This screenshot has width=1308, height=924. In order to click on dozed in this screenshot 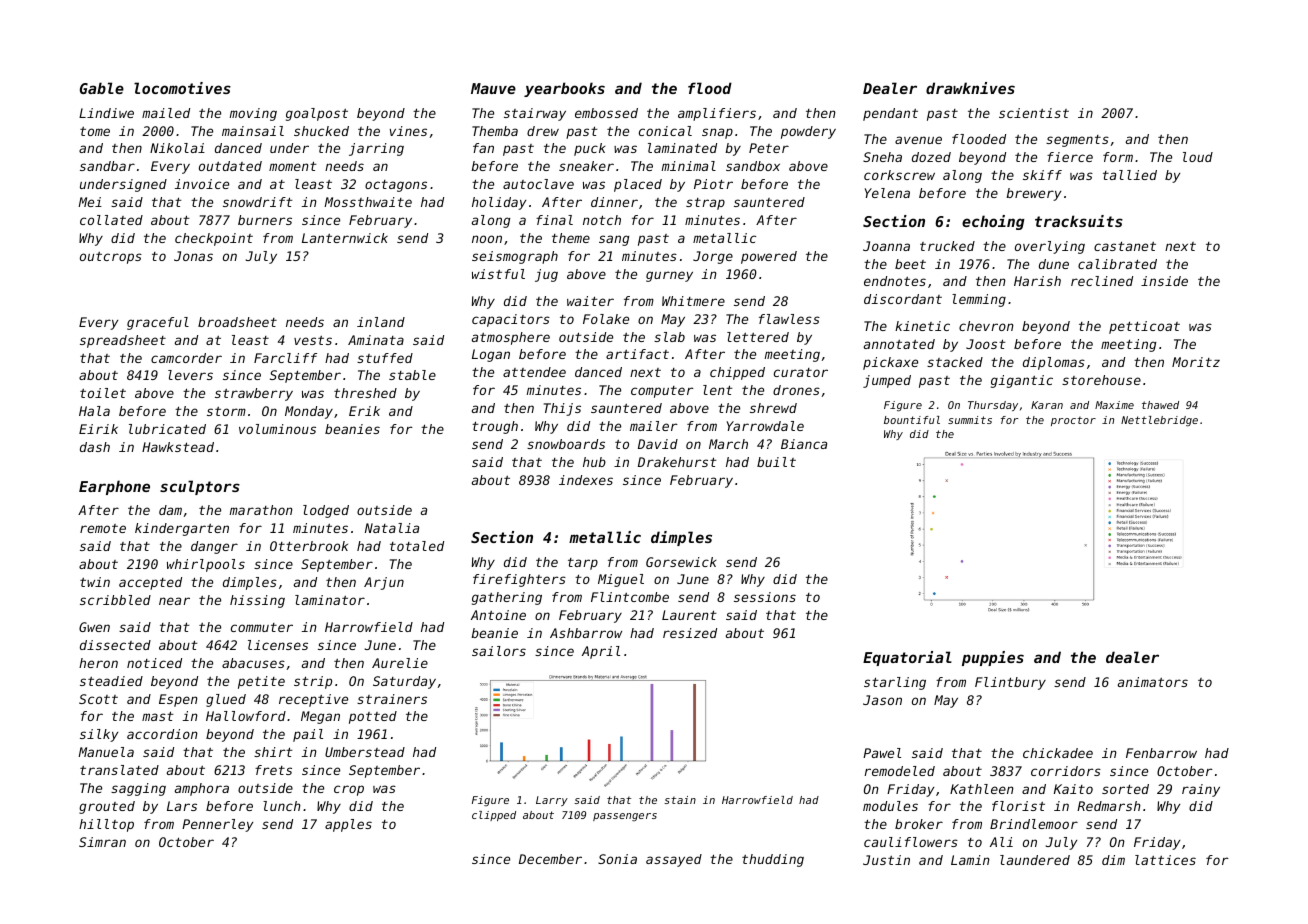, I will do `click(931, 157)`.
